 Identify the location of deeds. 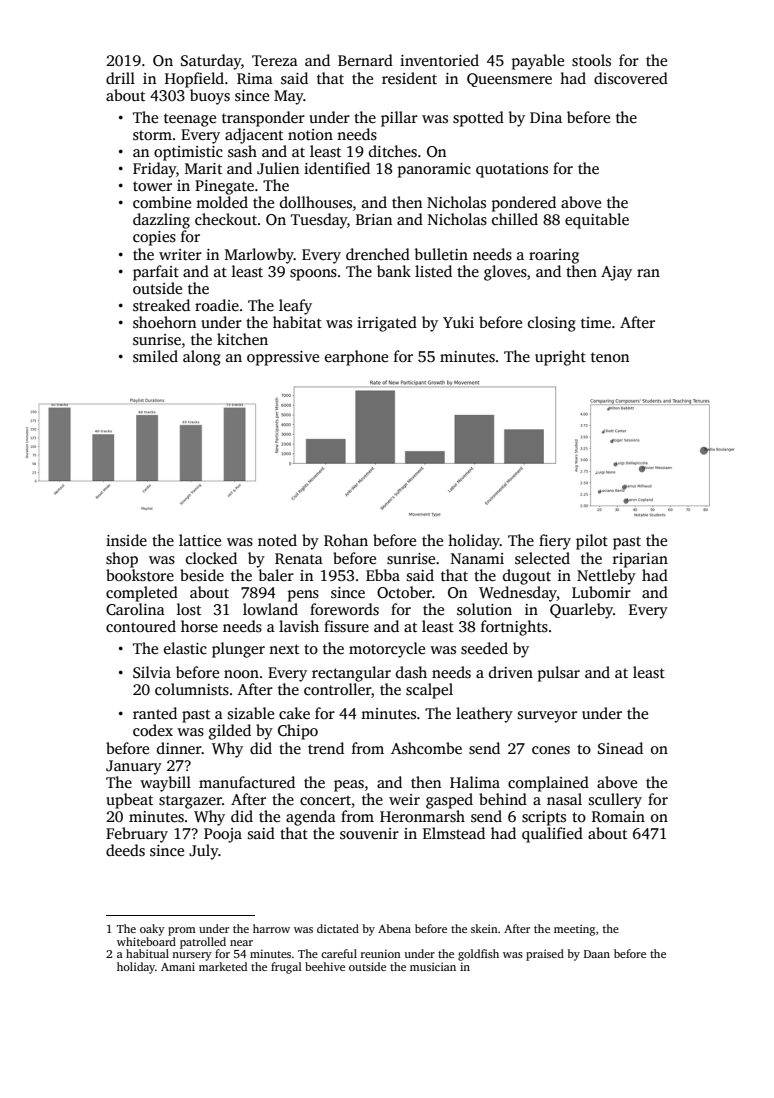
(125, 850).
